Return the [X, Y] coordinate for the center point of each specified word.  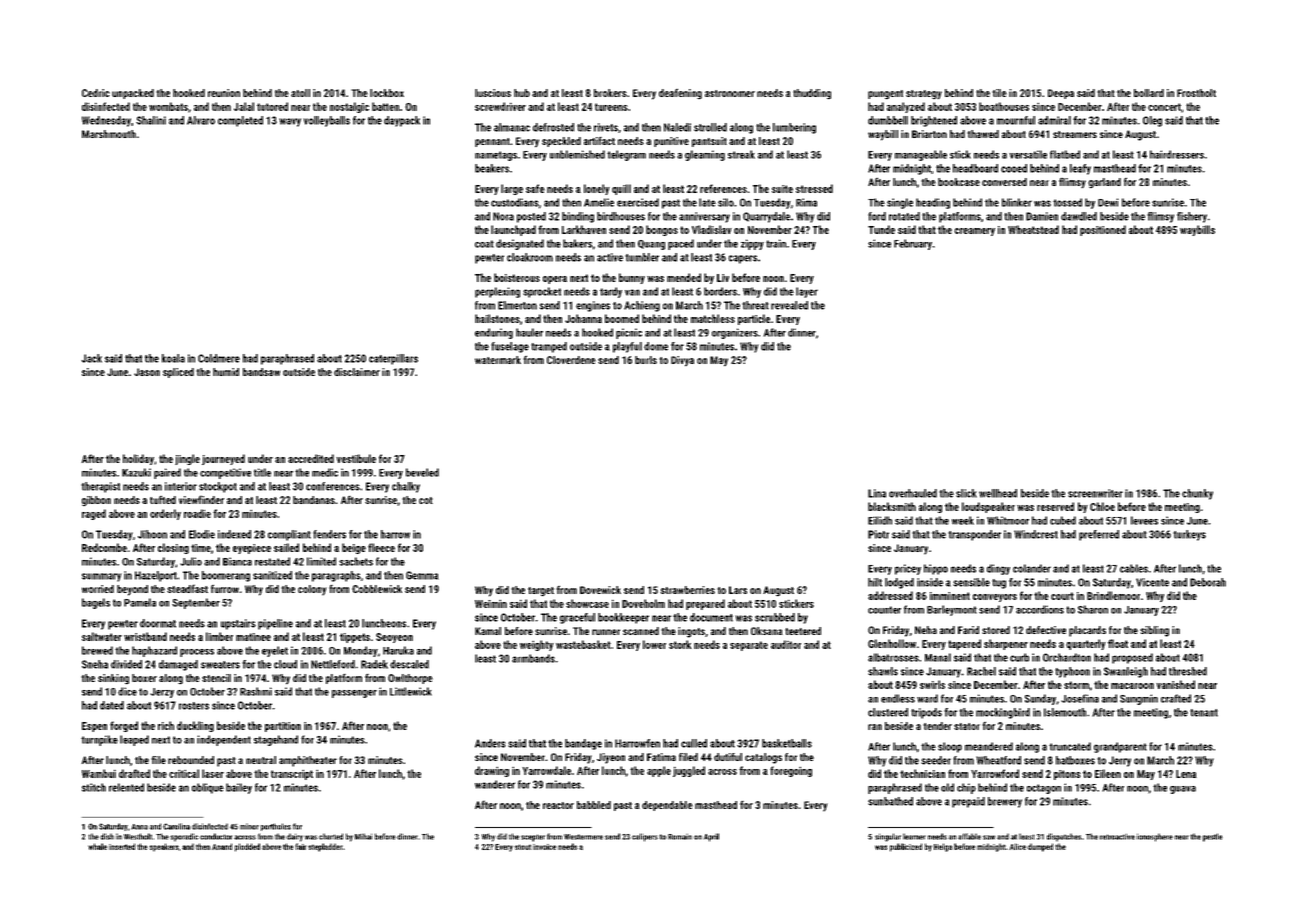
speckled [561, 142]
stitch [94, 787]
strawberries [687, 590]
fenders [329, 534]
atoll [300, 93]
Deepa [1061, 94]
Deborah [1208, 582]
